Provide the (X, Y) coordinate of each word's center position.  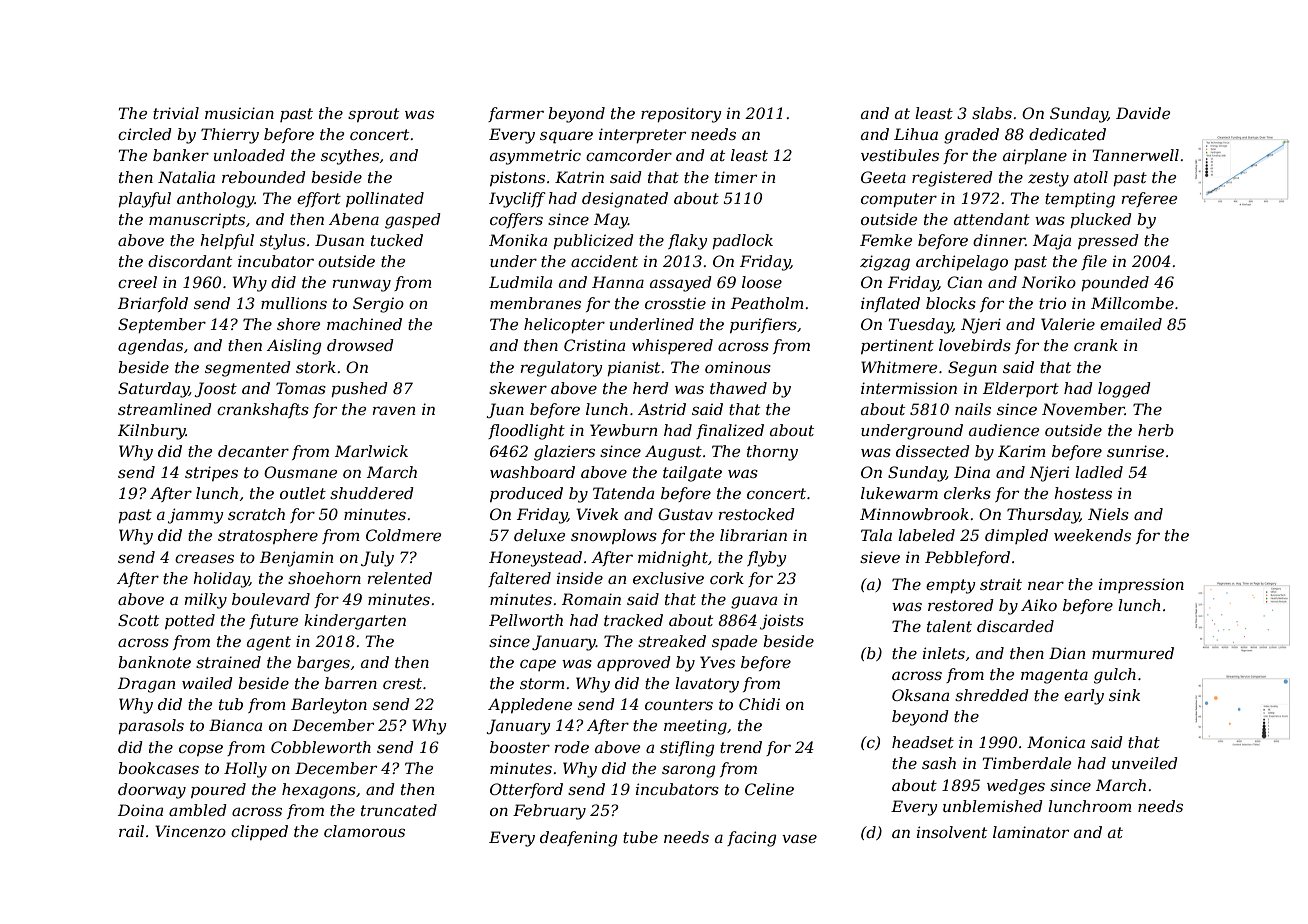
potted (190, 621)
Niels (1108, 514)
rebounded (264, 177)
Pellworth (526, 620)
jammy (196, 516)
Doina (140, 810)
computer (899, 200)
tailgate (692, 474)
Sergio (378, 305)
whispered (672, 346)
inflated (890, 304)
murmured (1133, 653)
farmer (516, 114)
